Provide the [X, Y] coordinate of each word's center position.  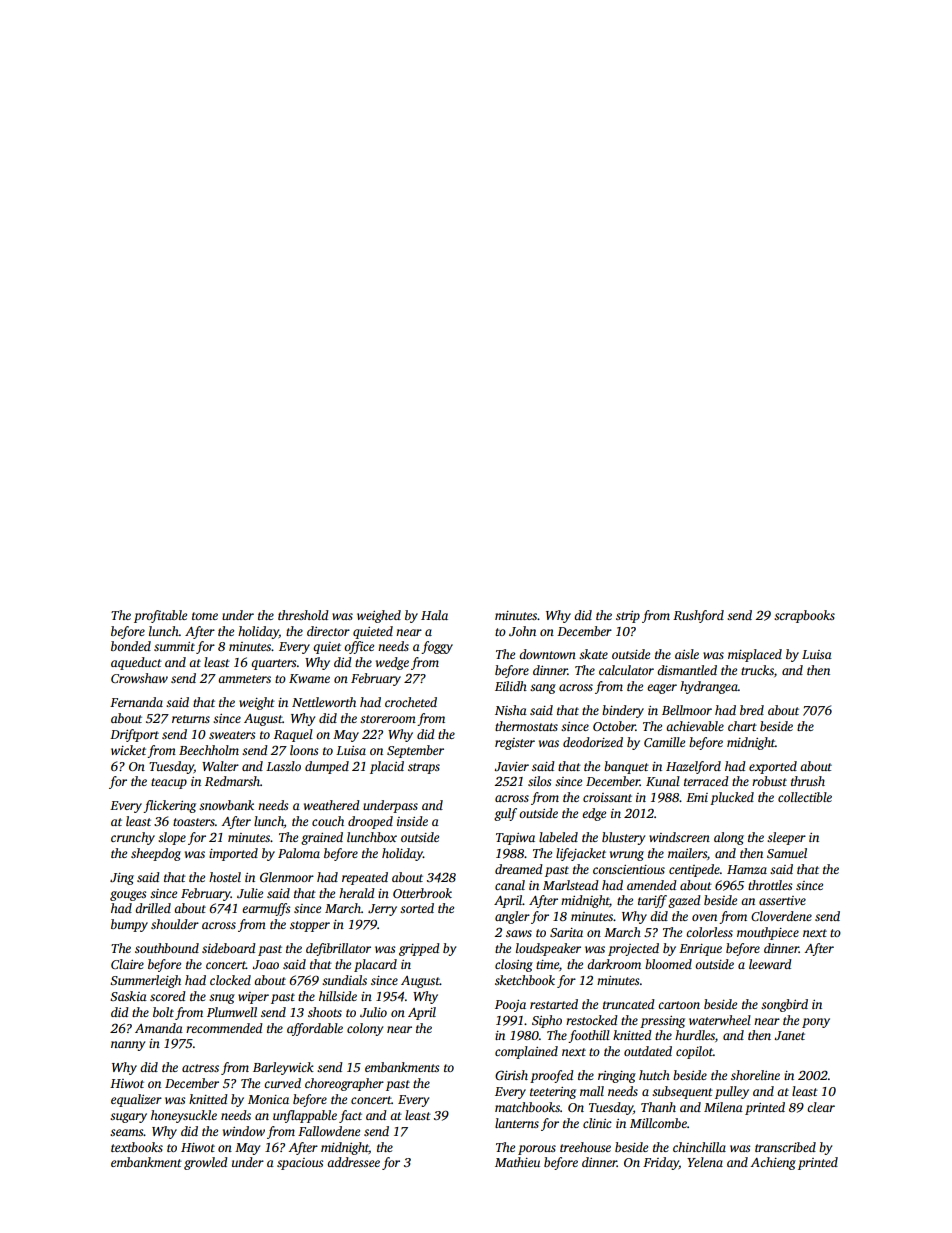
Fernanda [136, 702]
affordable [315, 1029]
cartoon [679, 1005]
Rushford [698, 616]
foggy [437, 647]
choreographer [344, 1084]
